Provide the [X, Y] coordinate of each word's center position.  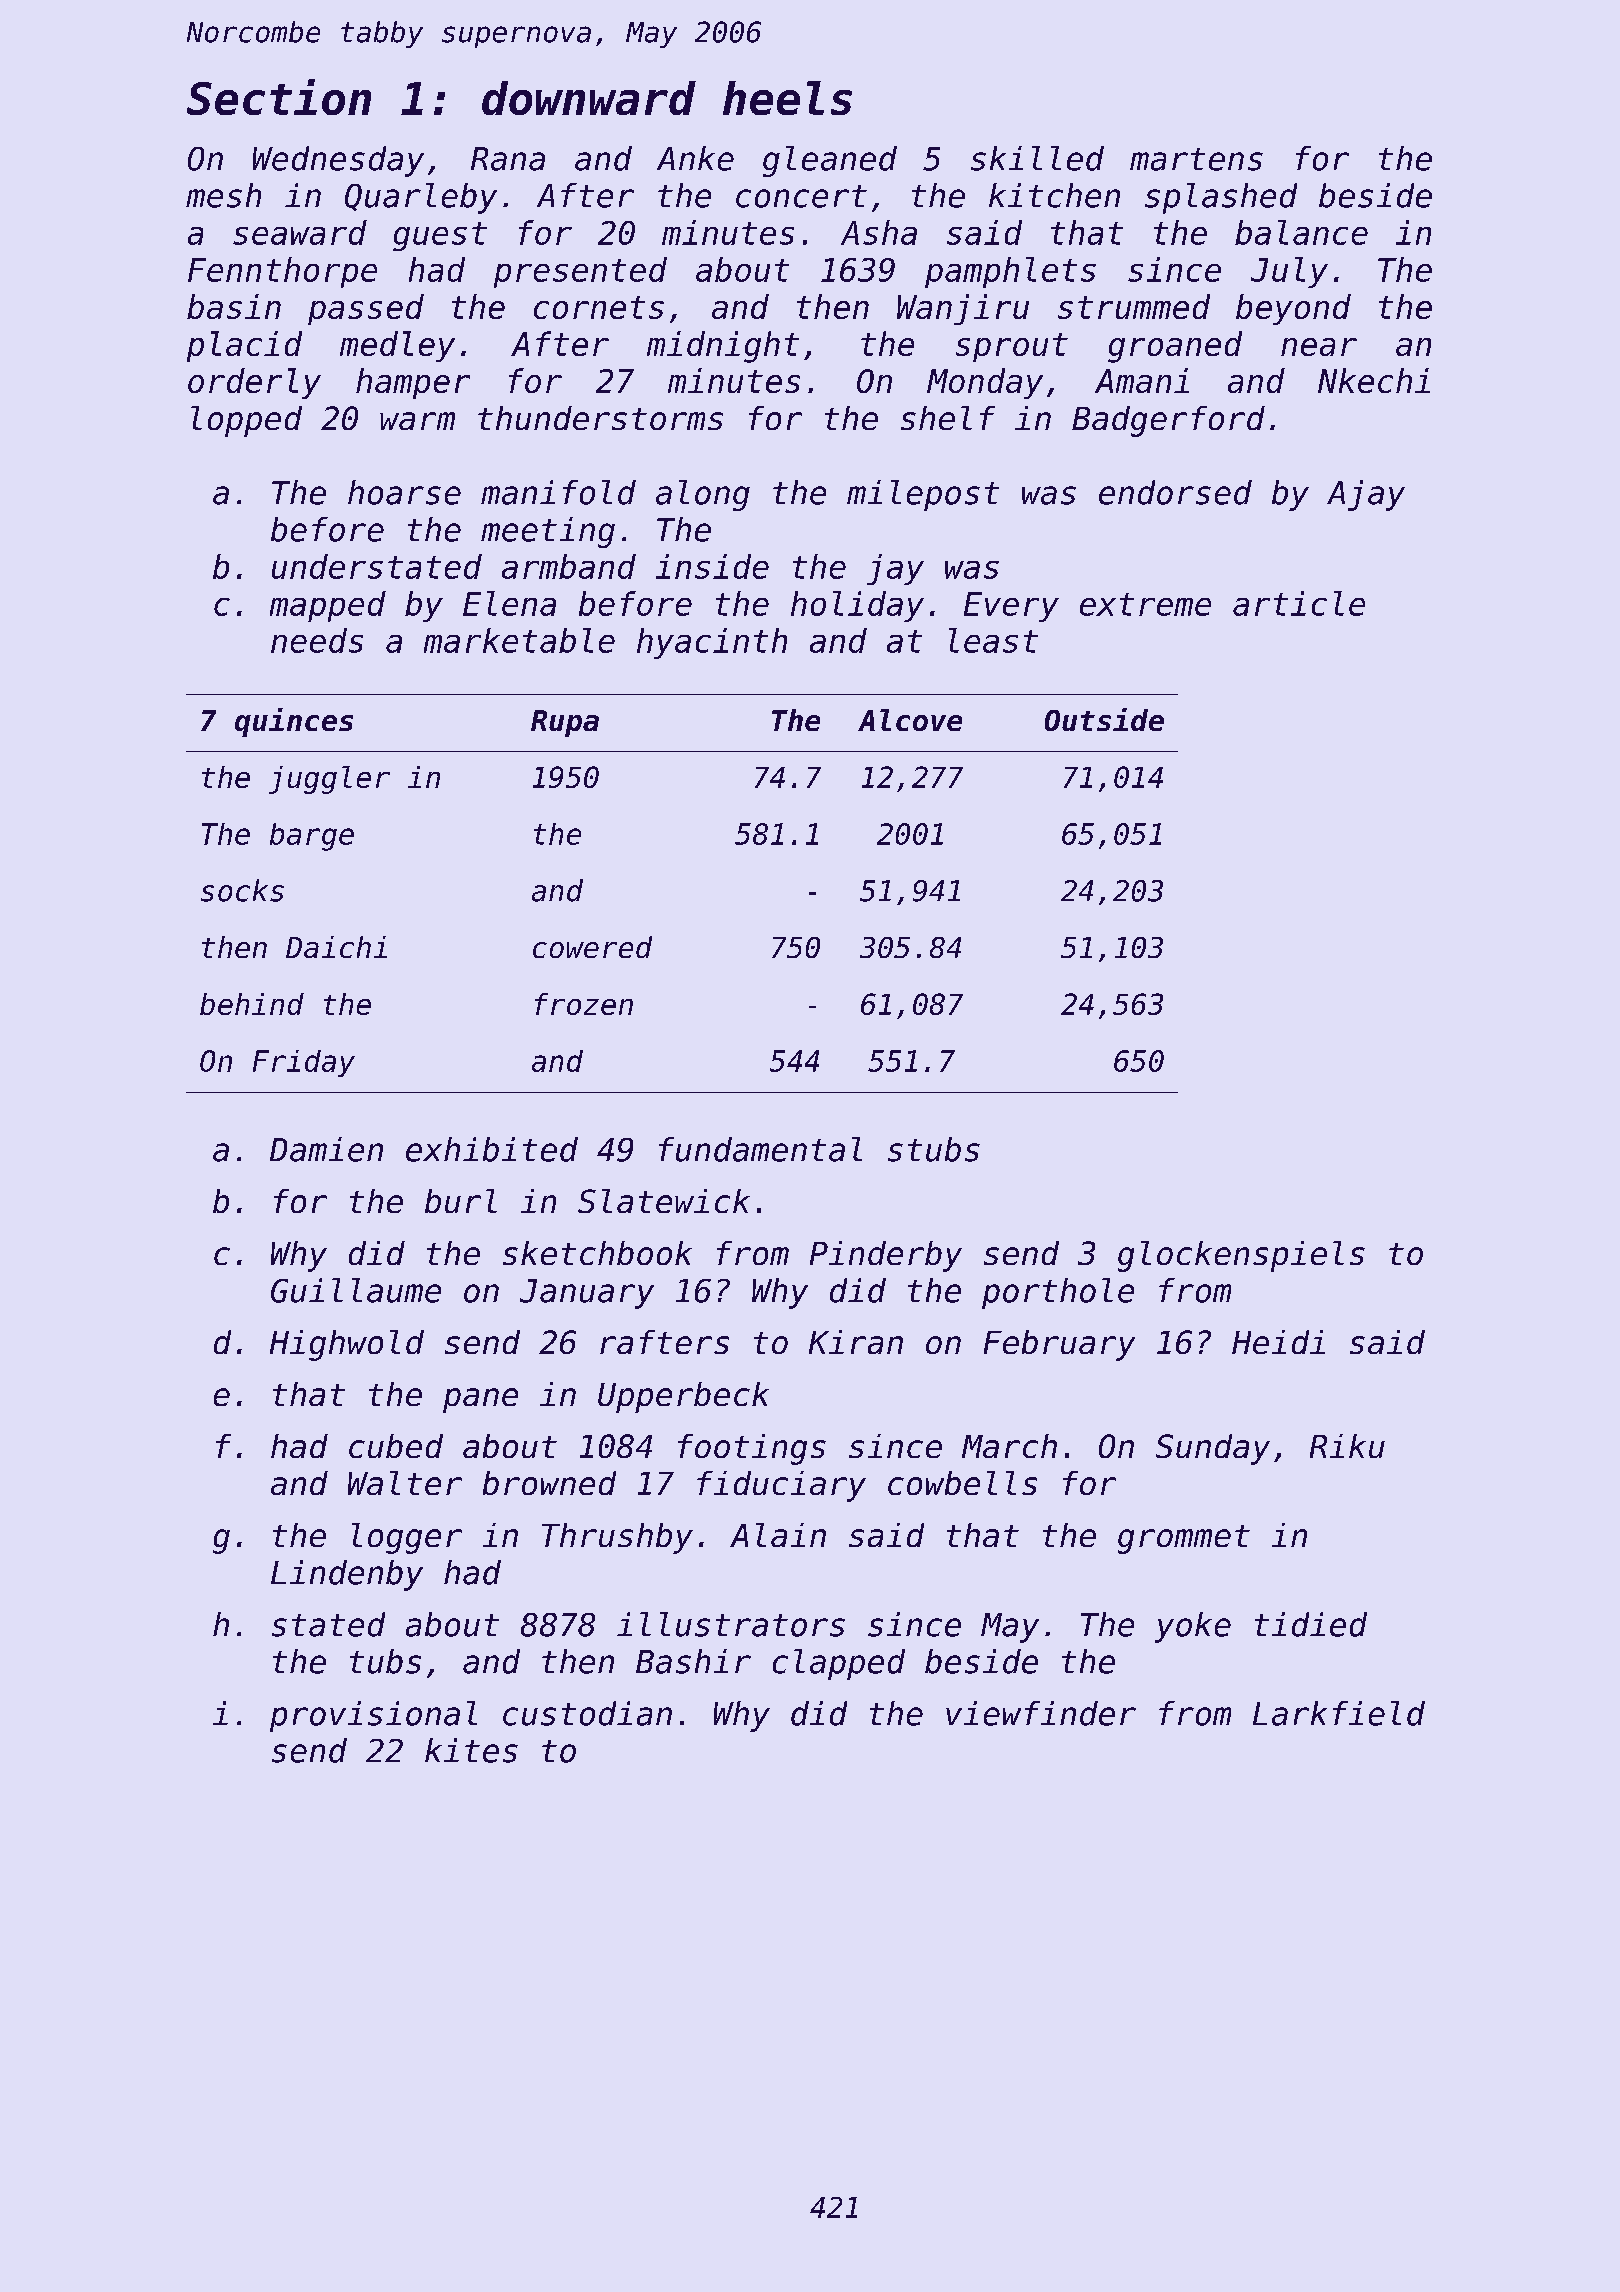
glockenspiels [1241, 1256]
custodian [587, 1713]
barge [312, 837]
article [1299, 603]
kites [471, 1750]
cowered [592, 947]
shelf [948, 418]
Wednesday [338, 161]
